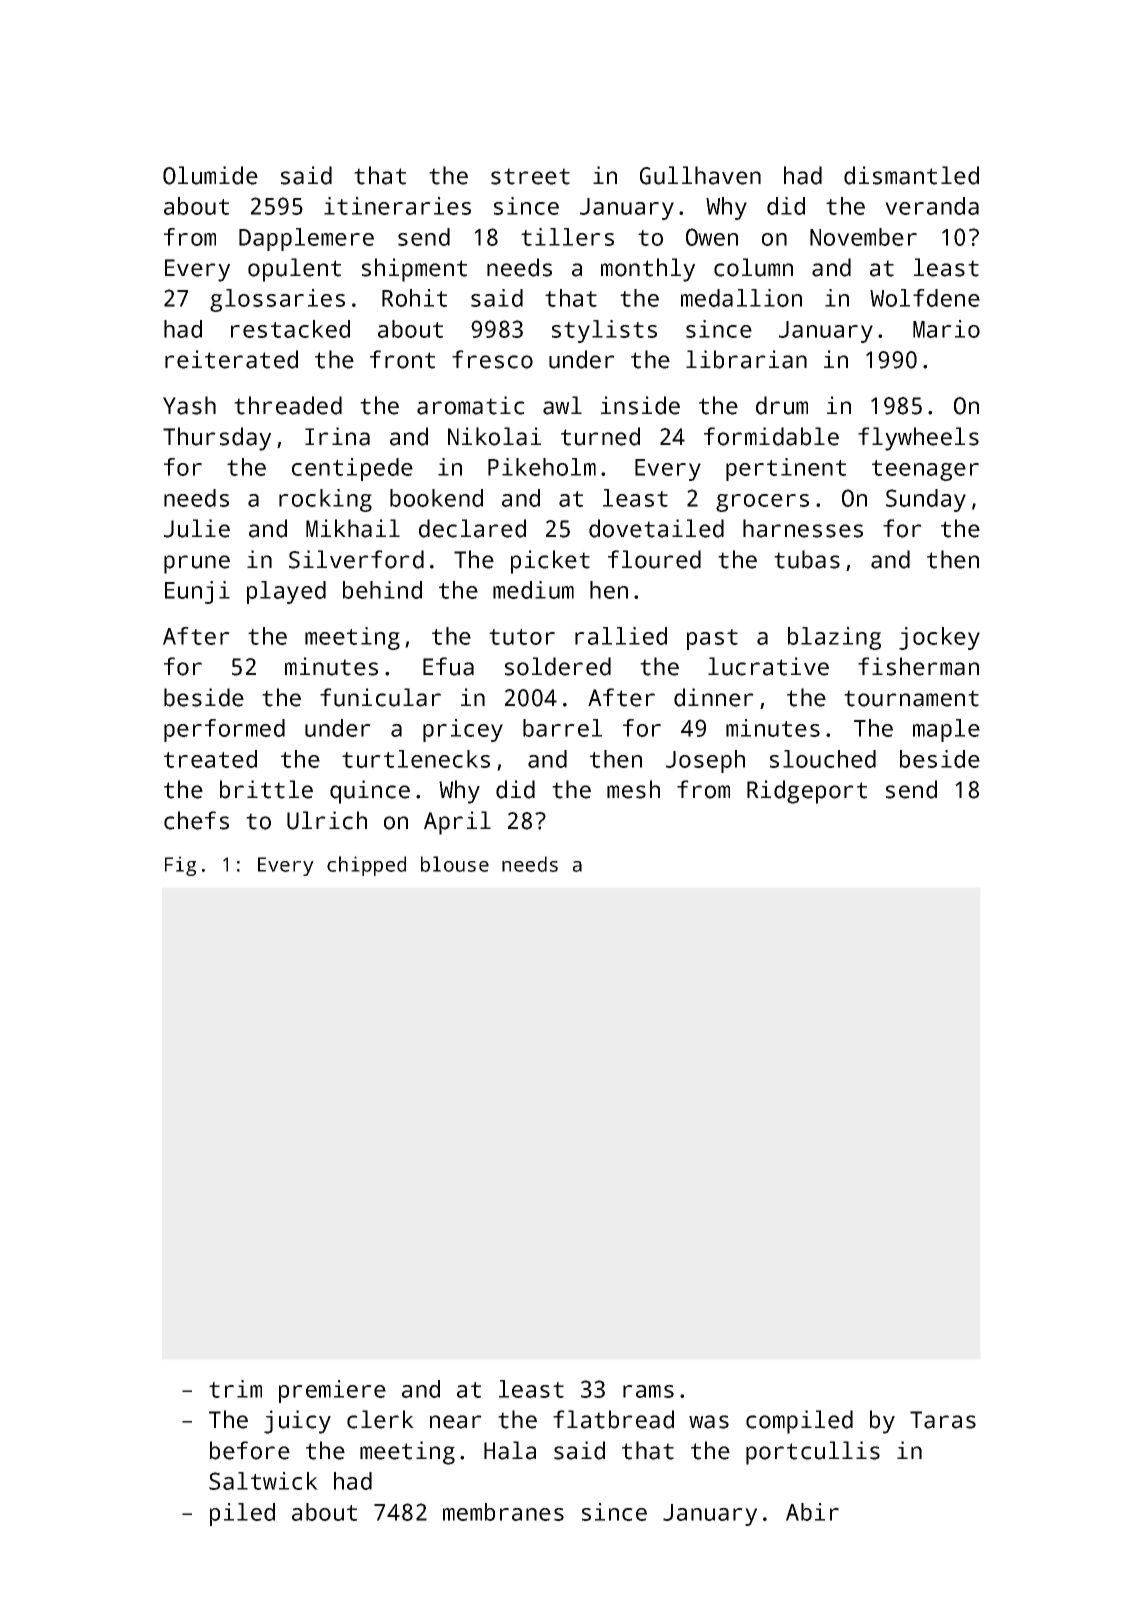  Describe the element at coordinates (648, 1391) in the screenshot. I see `rams` at that location.
